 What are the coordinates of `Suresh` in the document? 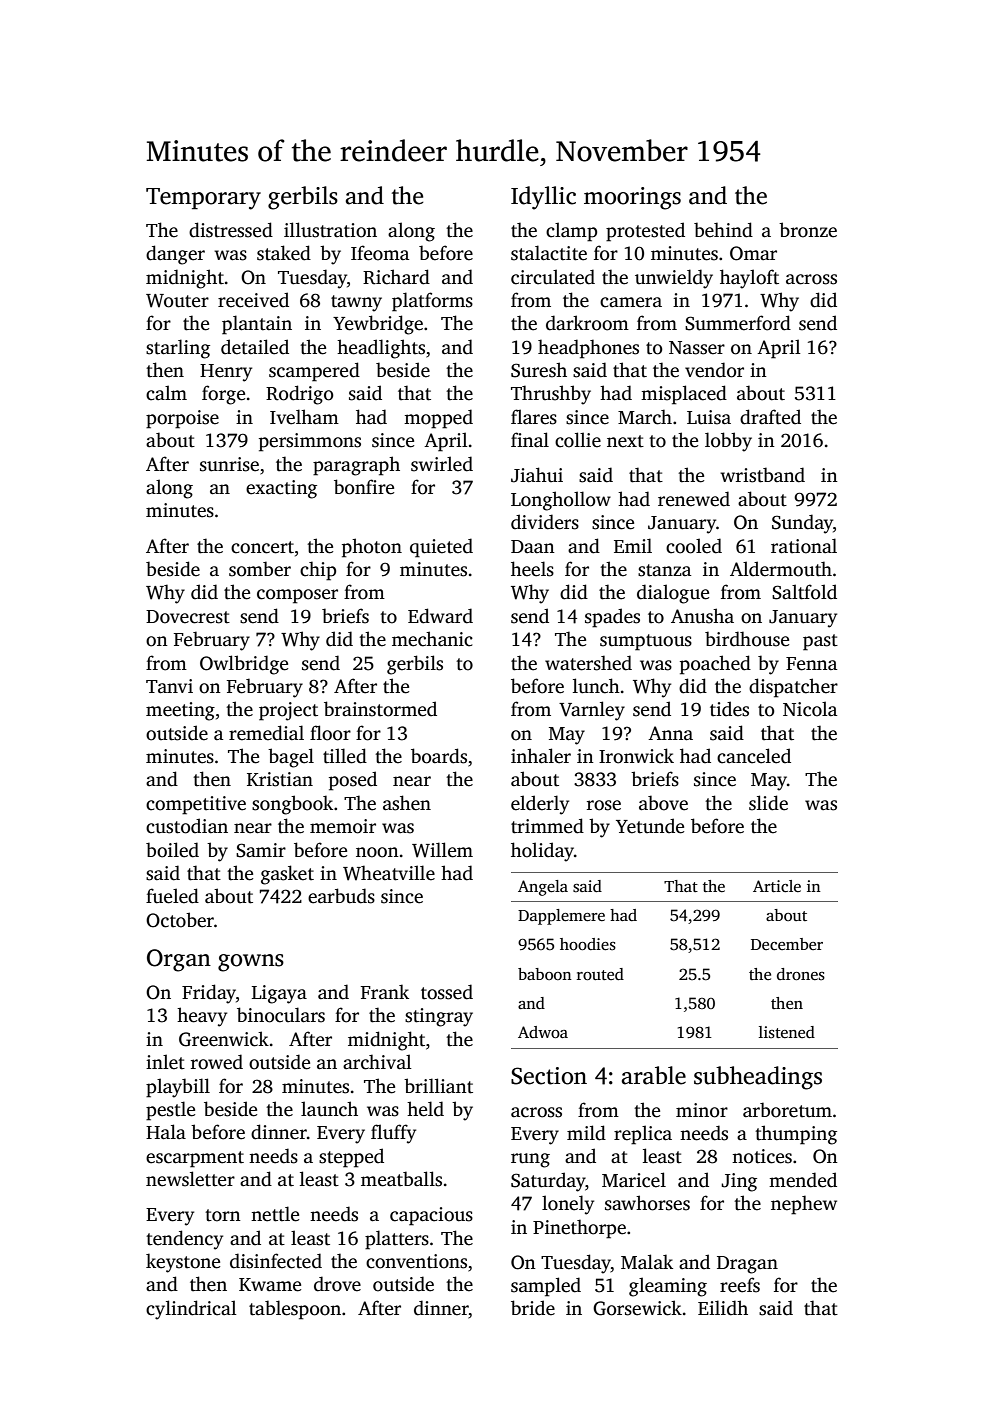 It's located at (539, 370).
